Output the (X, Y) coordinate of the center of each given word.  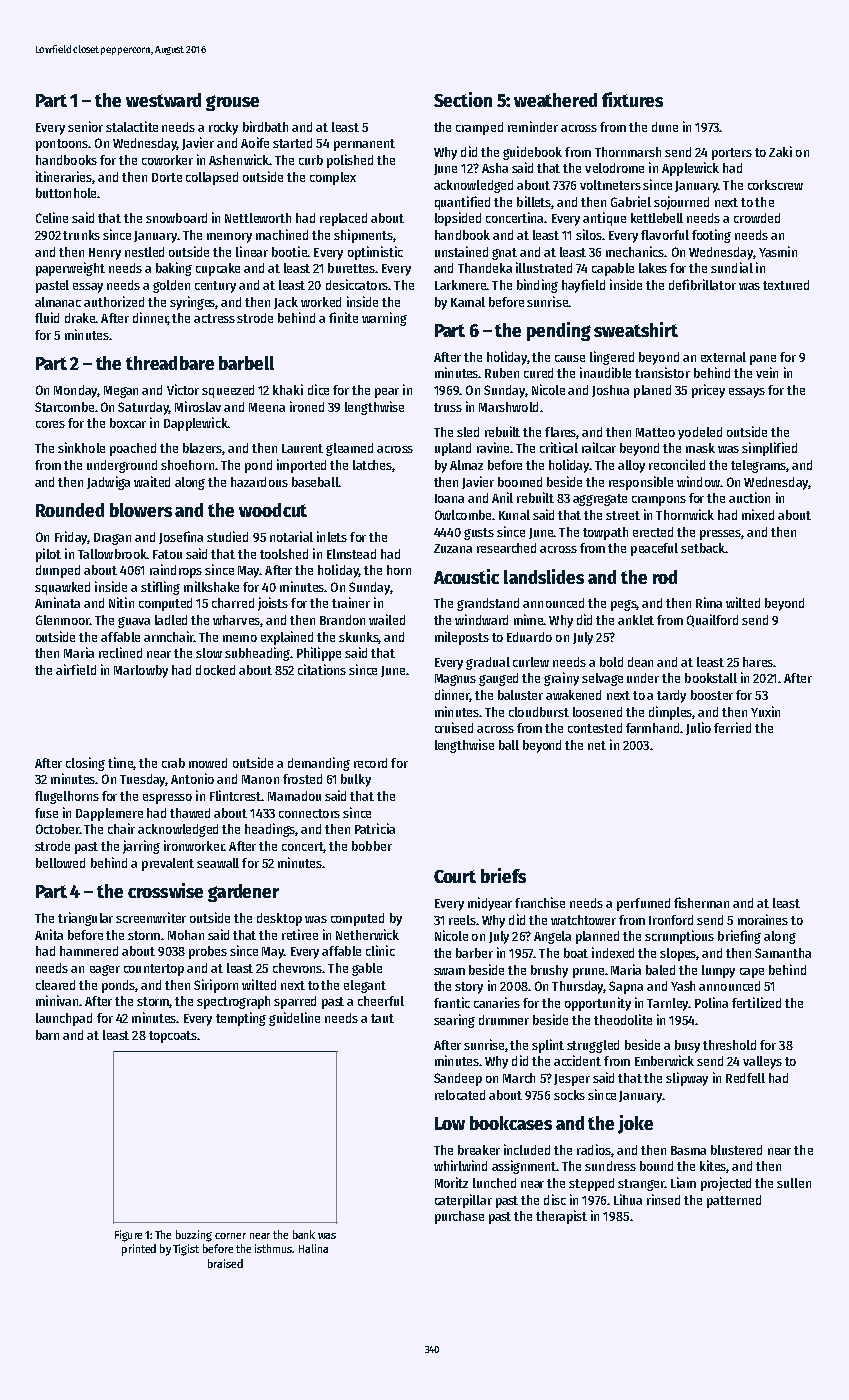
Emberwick (664, 1060)
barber (474, 953)
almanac (58, 302)
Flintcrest (235, 795)
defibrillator (702, 284)
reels (462, 920)
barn (47, 1035)
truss (448, 407)
